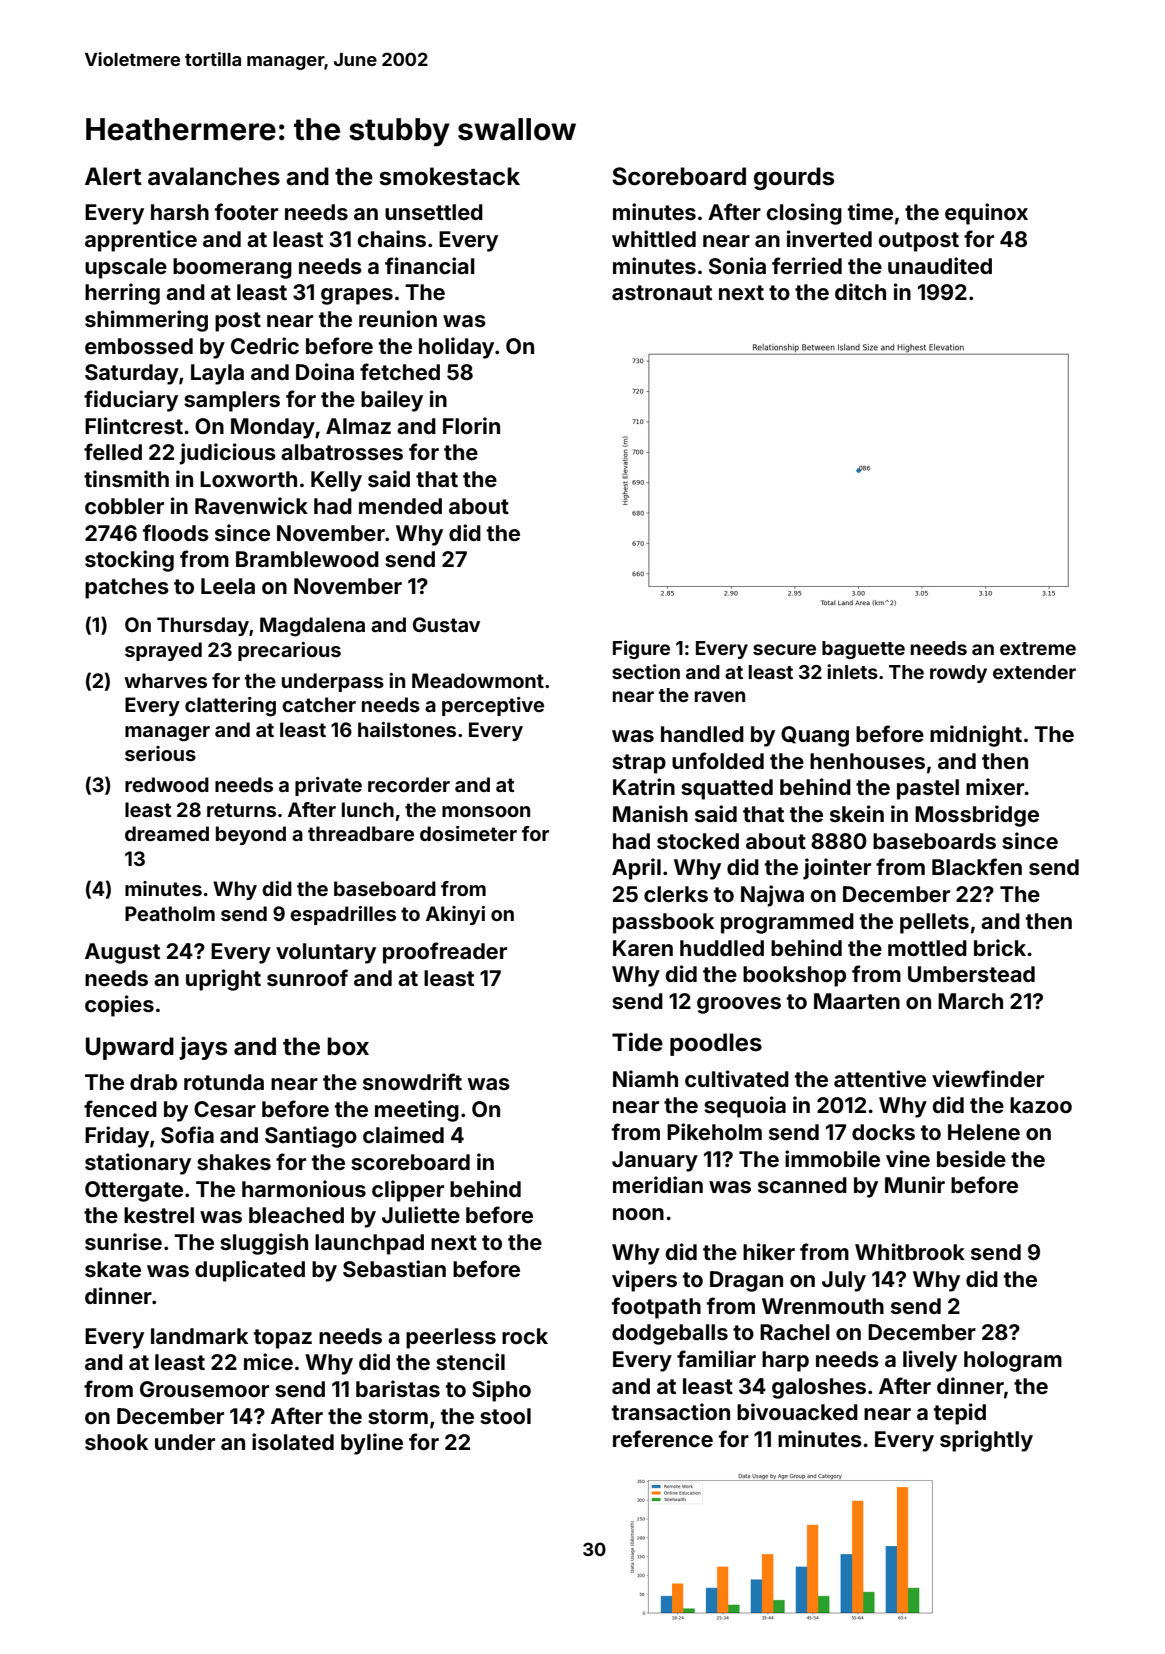 The image size is (1165, 1654). What do you see at coordinates (860, 291) in the image?
I see `ditch` at bounding box center [860, 291].
